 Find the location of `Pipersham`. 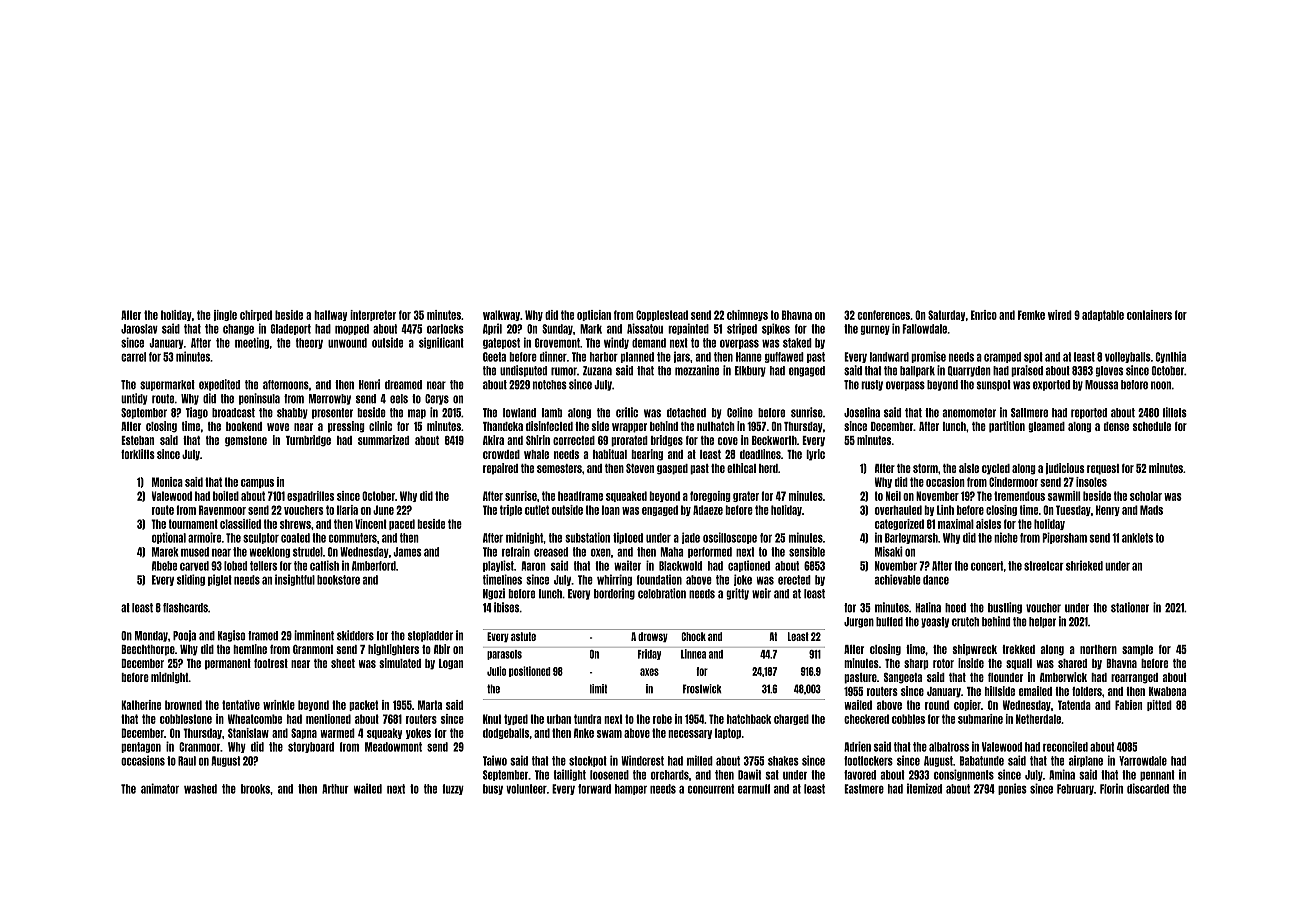

Pipersham is located at coordinates (1064, 538).
